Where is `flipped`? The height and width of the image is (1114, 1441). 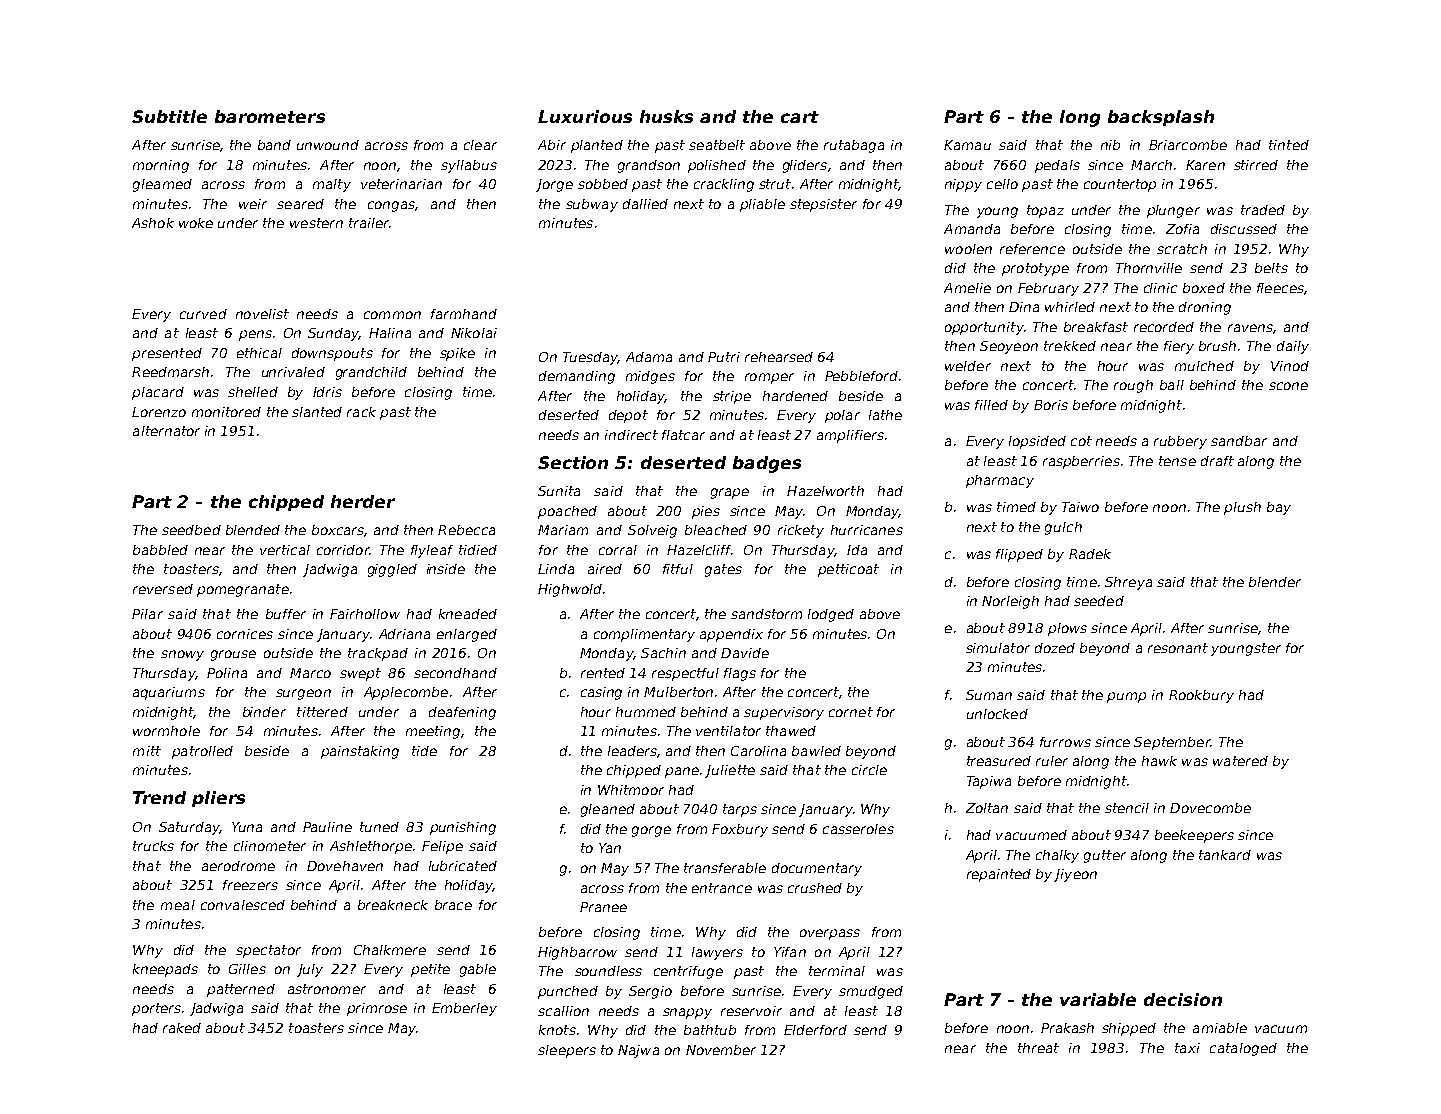
flipped is located at coordinates (1019, 555).
